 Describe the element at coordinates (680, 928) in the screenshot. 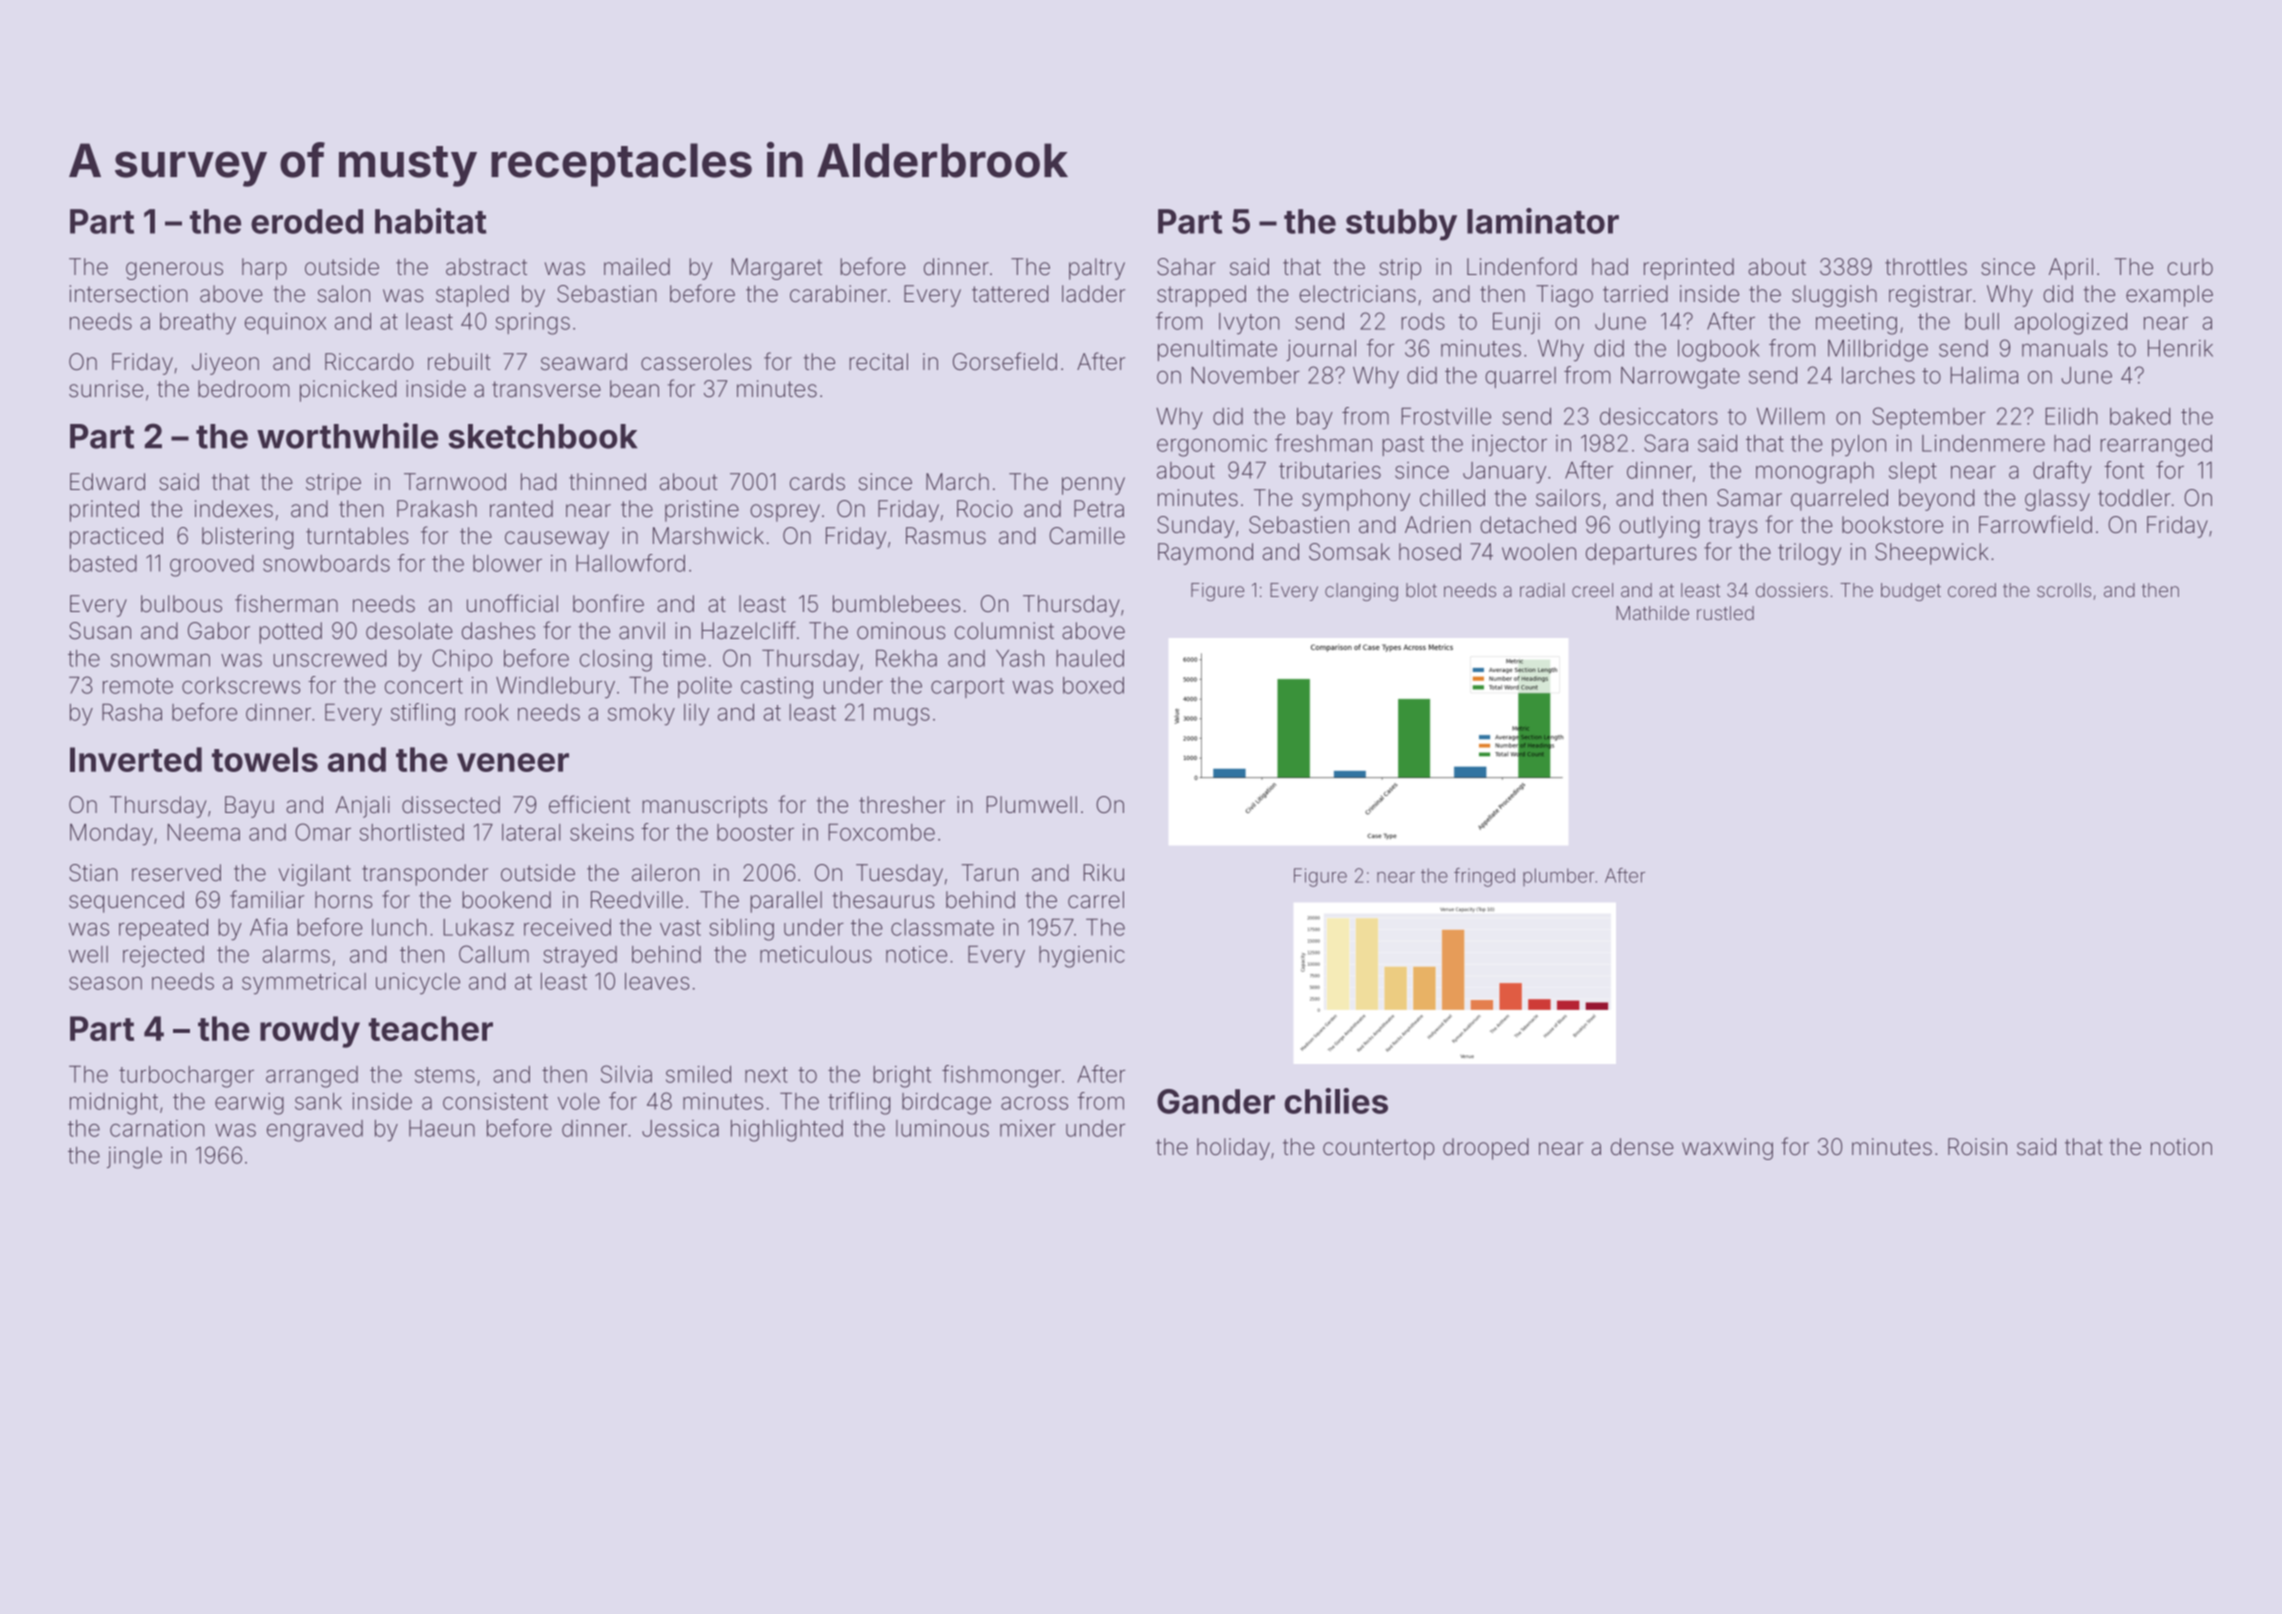

I see `vast` at that location.
